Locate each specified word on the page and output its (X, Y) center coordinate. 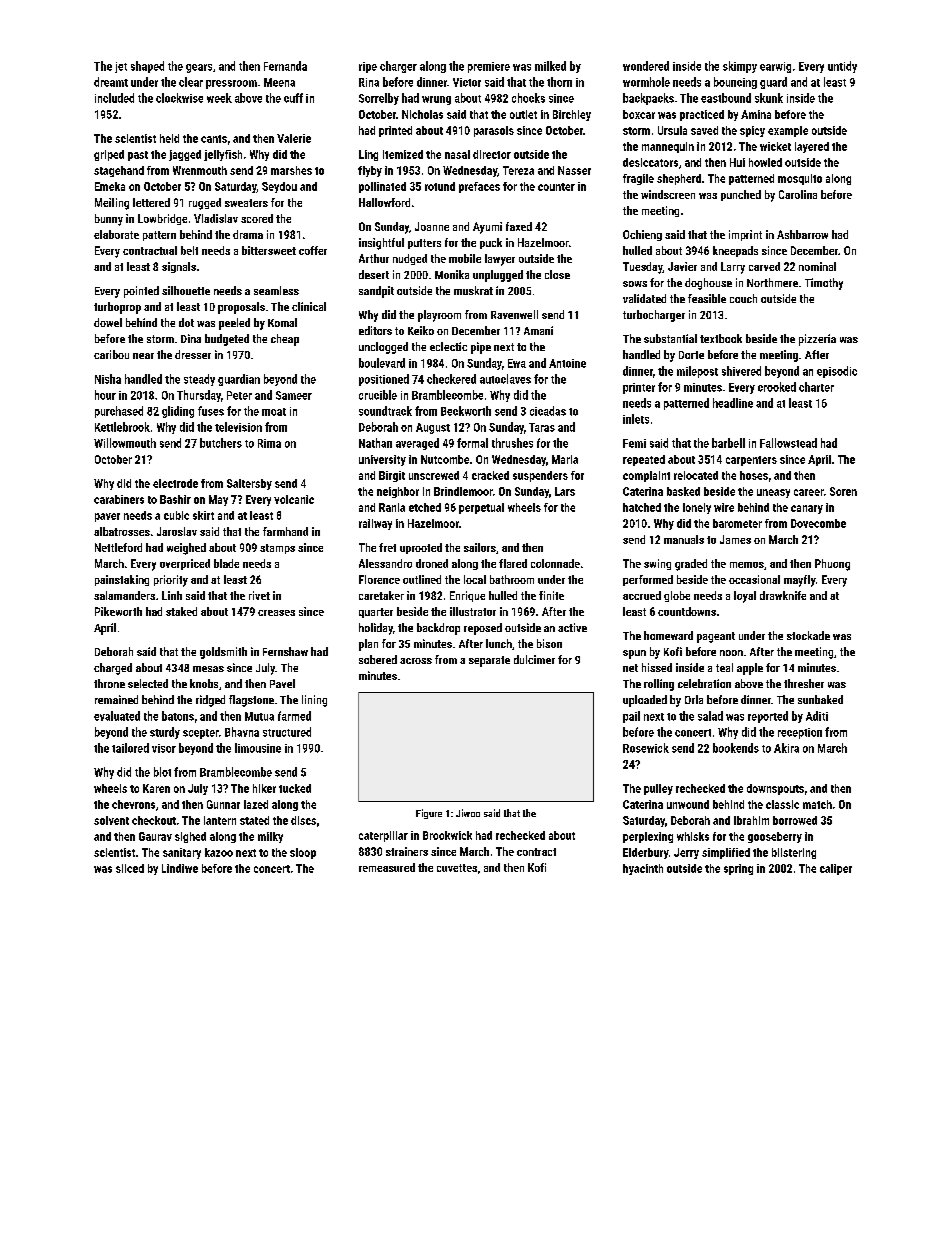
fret (387, 547)
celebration (704, 683)
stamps (277, 549)
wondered (646, 66)
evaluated (117, 716)
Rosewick (646, 748)
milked (550, 66)
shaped (147, 67)
